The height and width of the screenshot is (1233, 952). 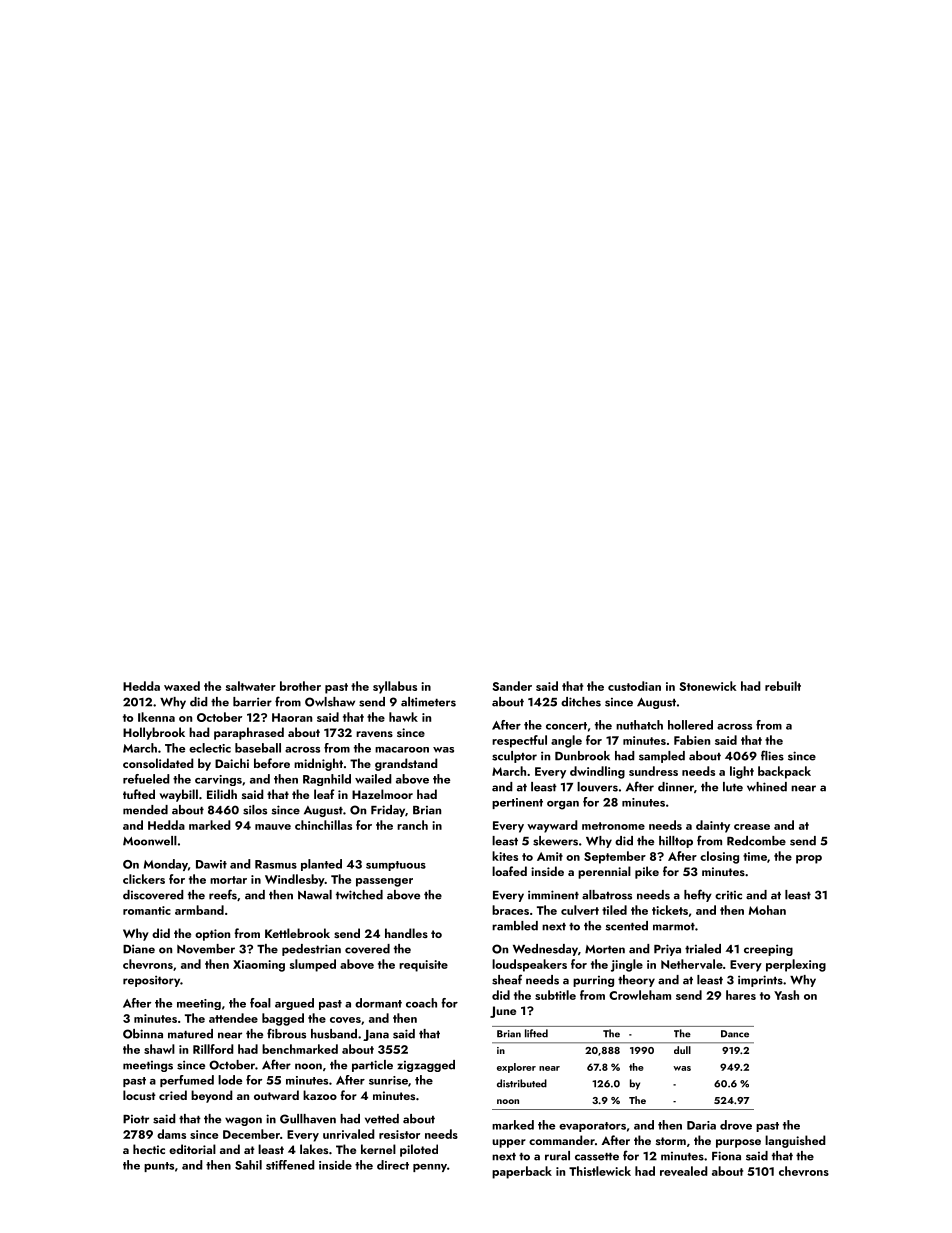 I want to click on eclectic, so click(x=210, y=748).
